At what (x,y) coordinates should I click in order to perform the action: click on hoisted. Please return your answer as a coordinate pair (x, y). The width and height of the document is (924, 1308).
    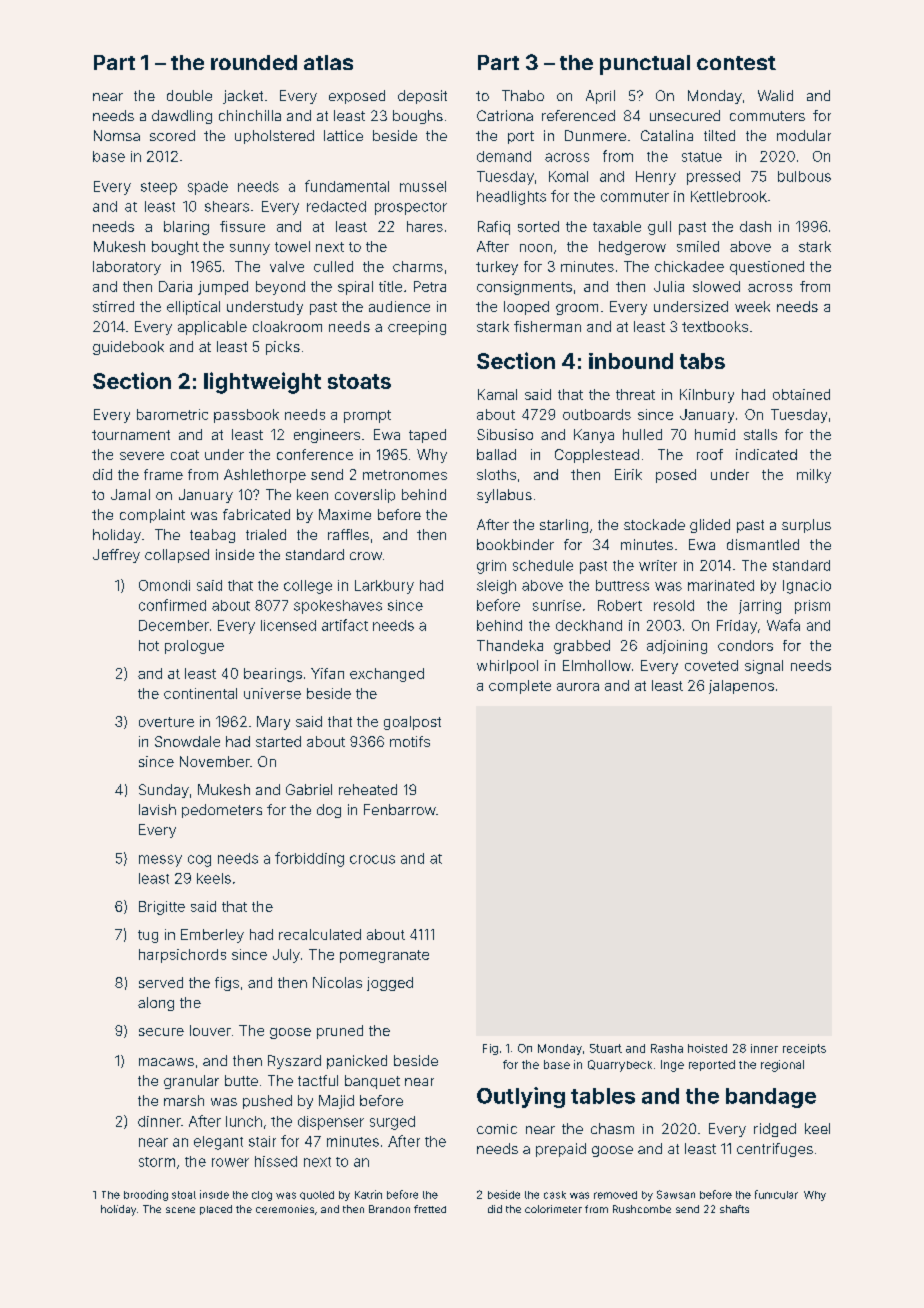
    Looking at the image, I should click on (707, 1048).
